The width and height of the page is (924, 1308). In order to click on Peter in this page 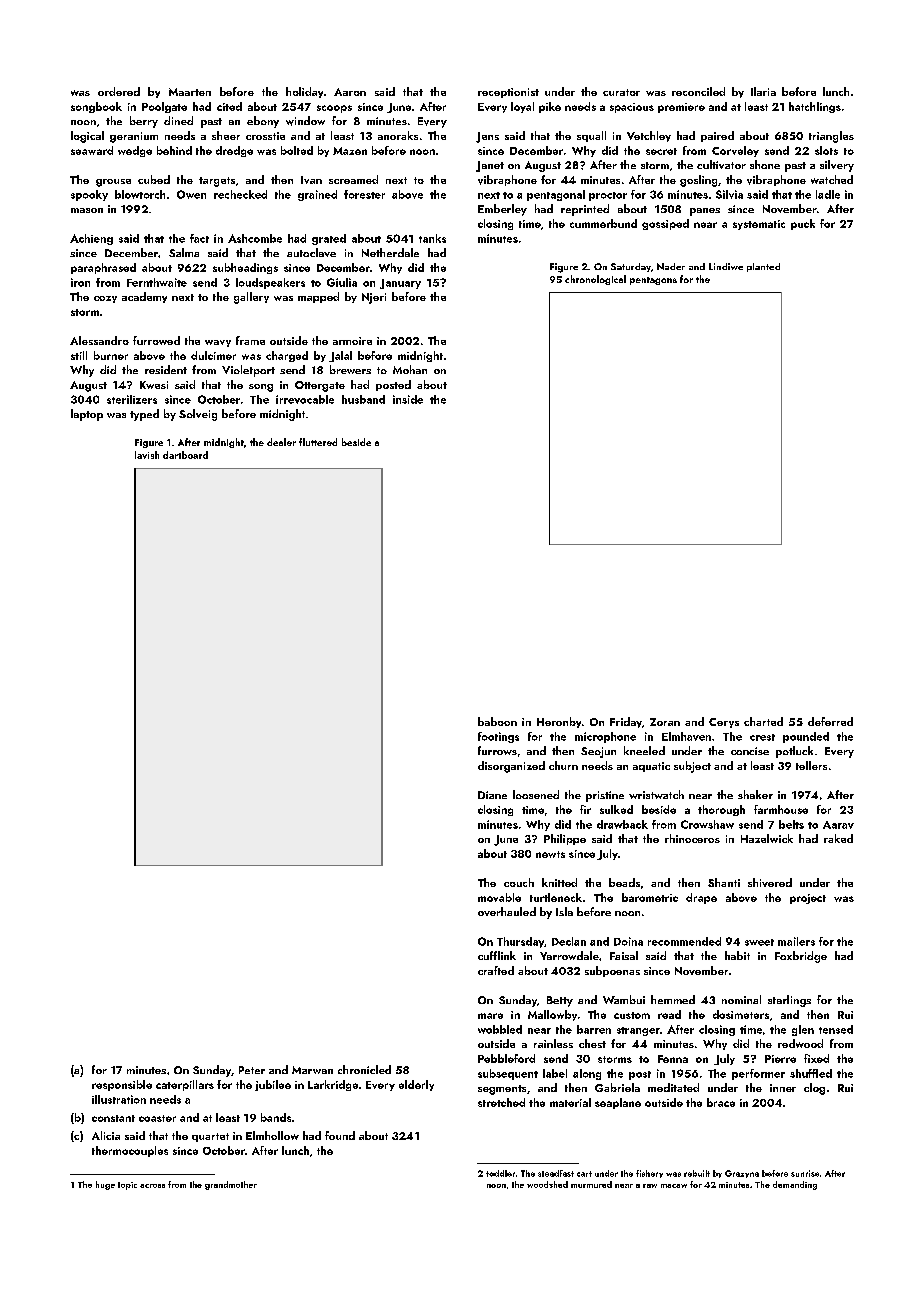, I will do `click(252, 1070)`.
